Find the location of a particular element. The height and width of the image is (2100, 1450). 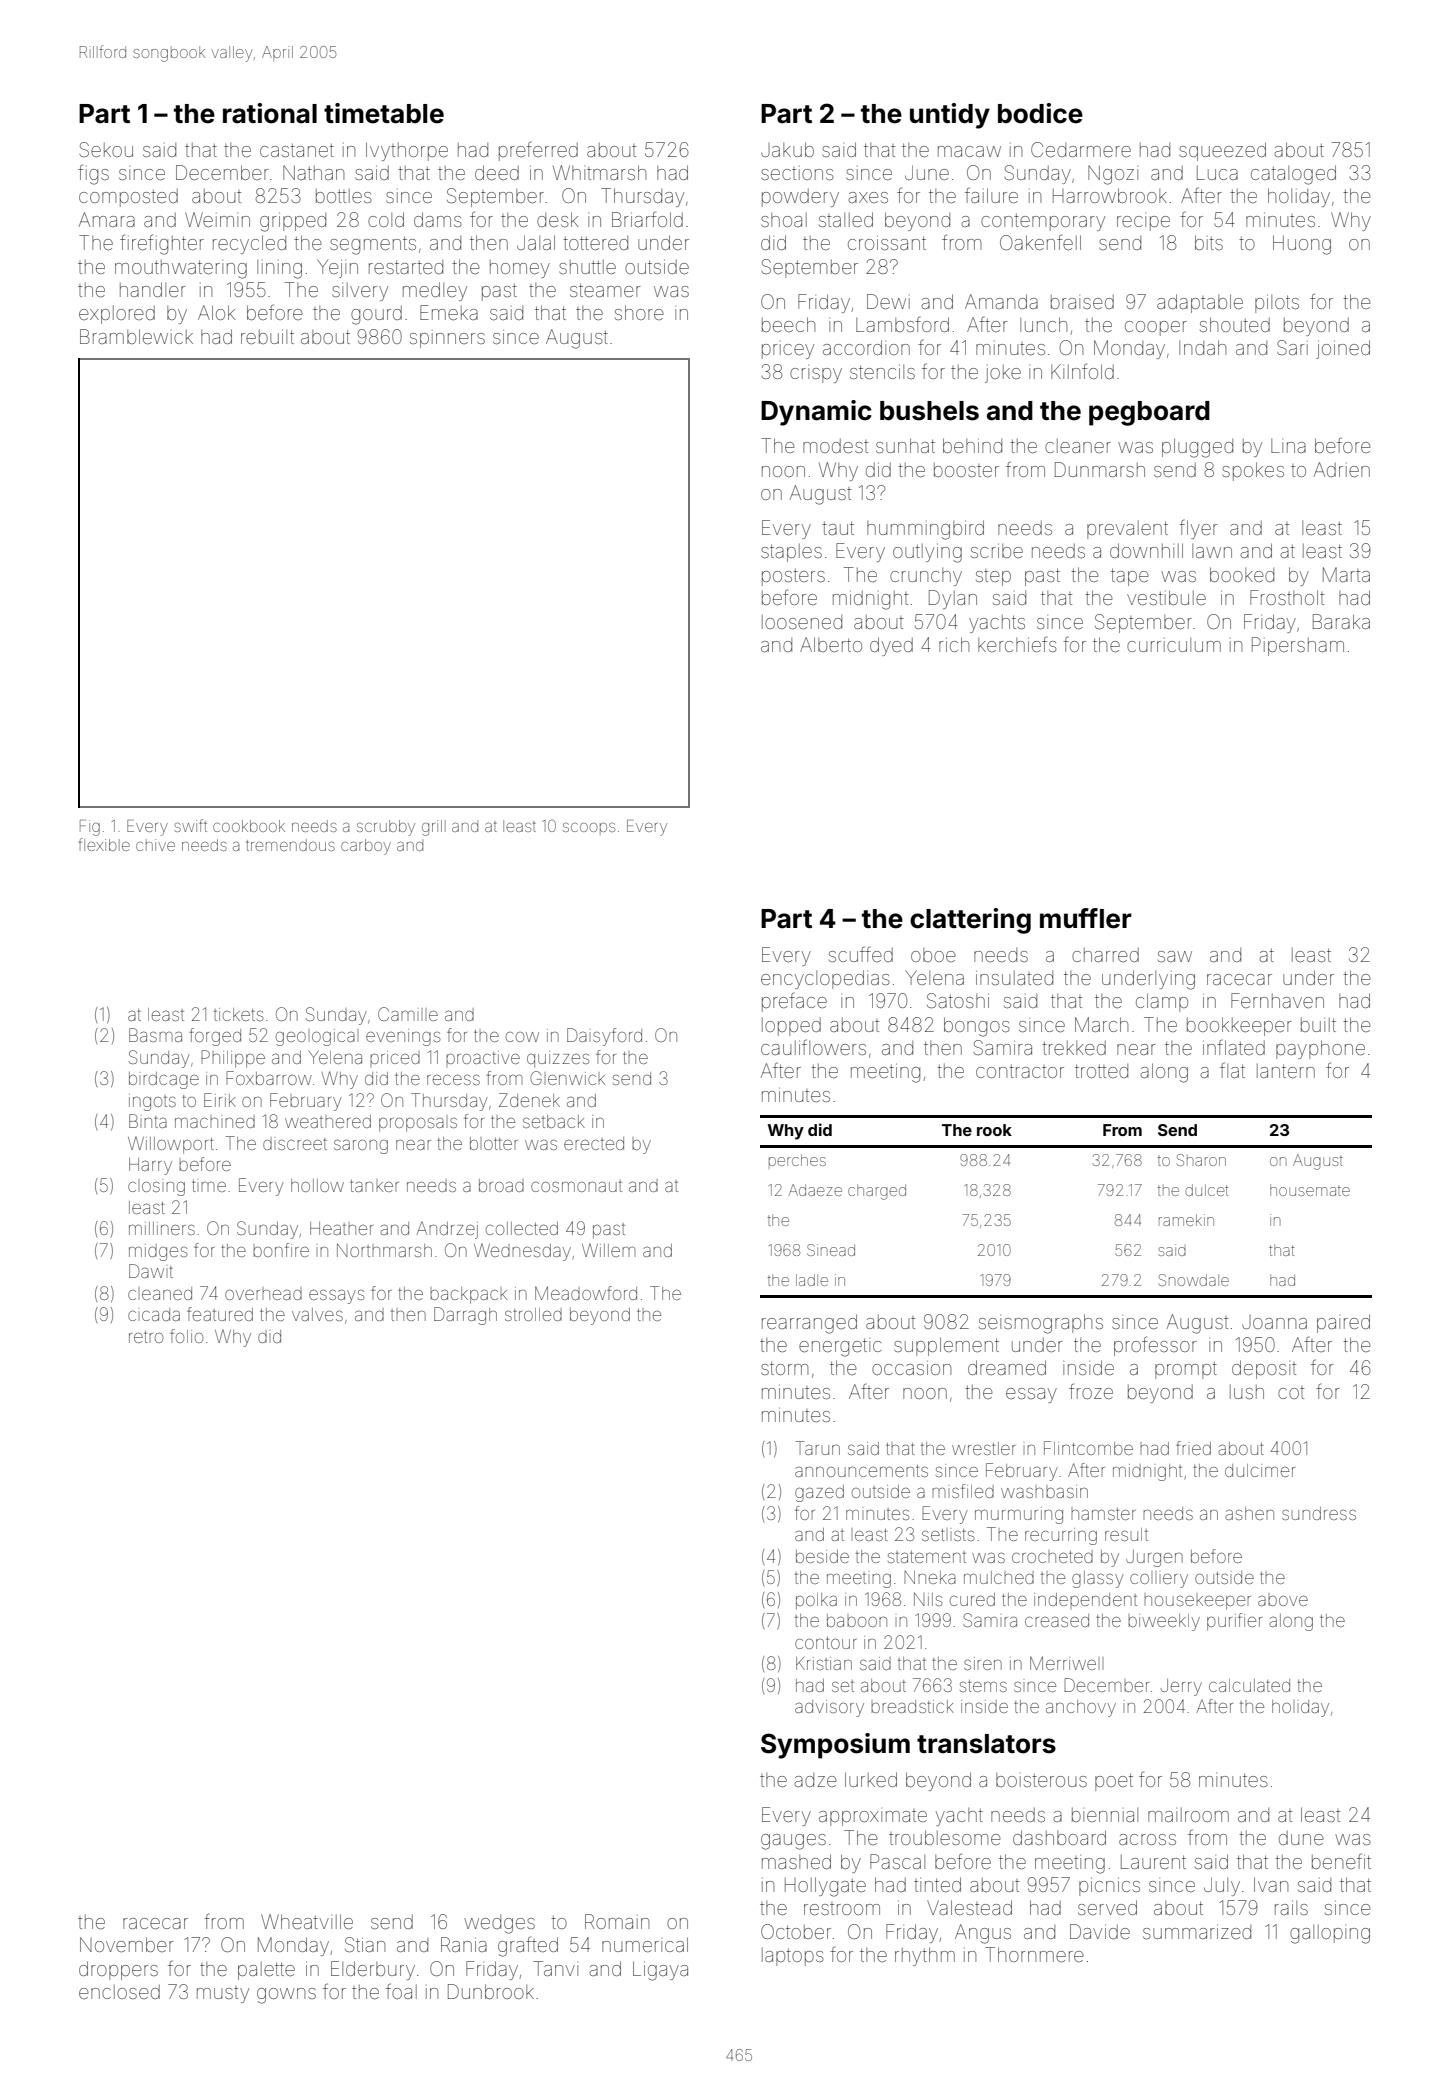

dyed is located at coordinates (891, 646).
